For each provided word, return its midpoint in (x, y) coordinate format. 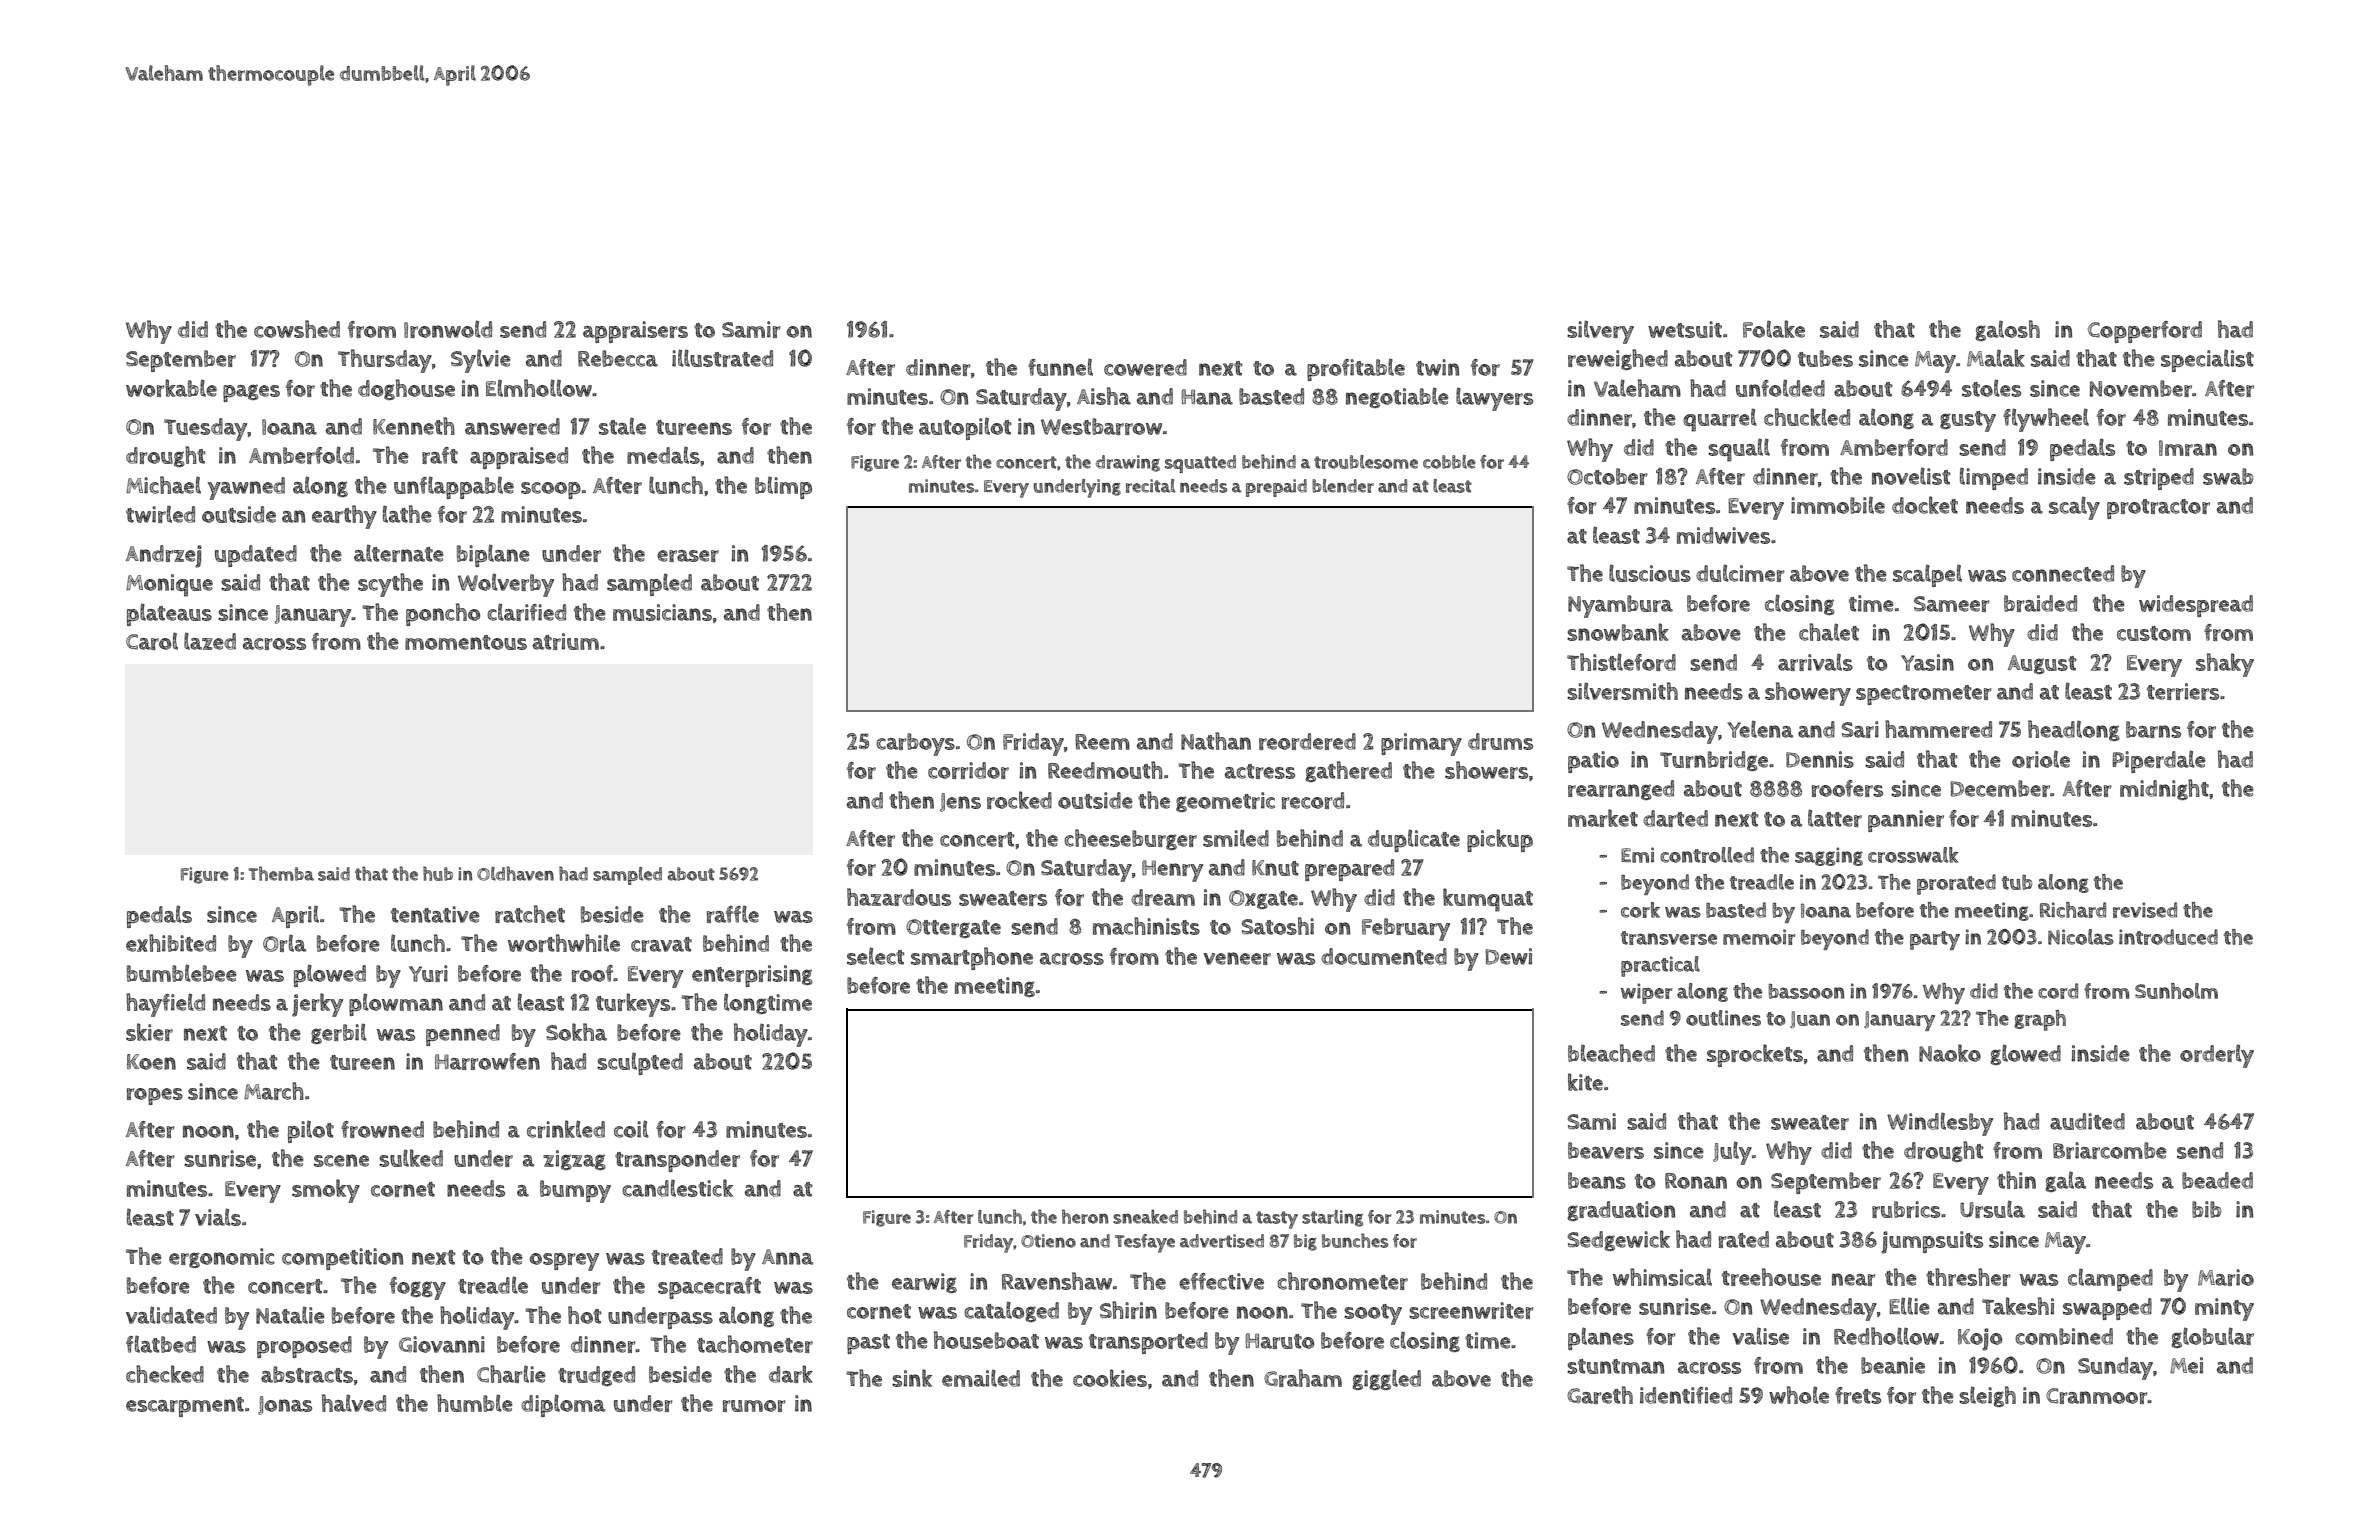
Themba (281, 873)
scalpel (1927, 575)
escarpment (185, 1407)
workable (171, 388)
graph (2040, 1020)
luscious (1650, 573)
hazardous (899, 897)
